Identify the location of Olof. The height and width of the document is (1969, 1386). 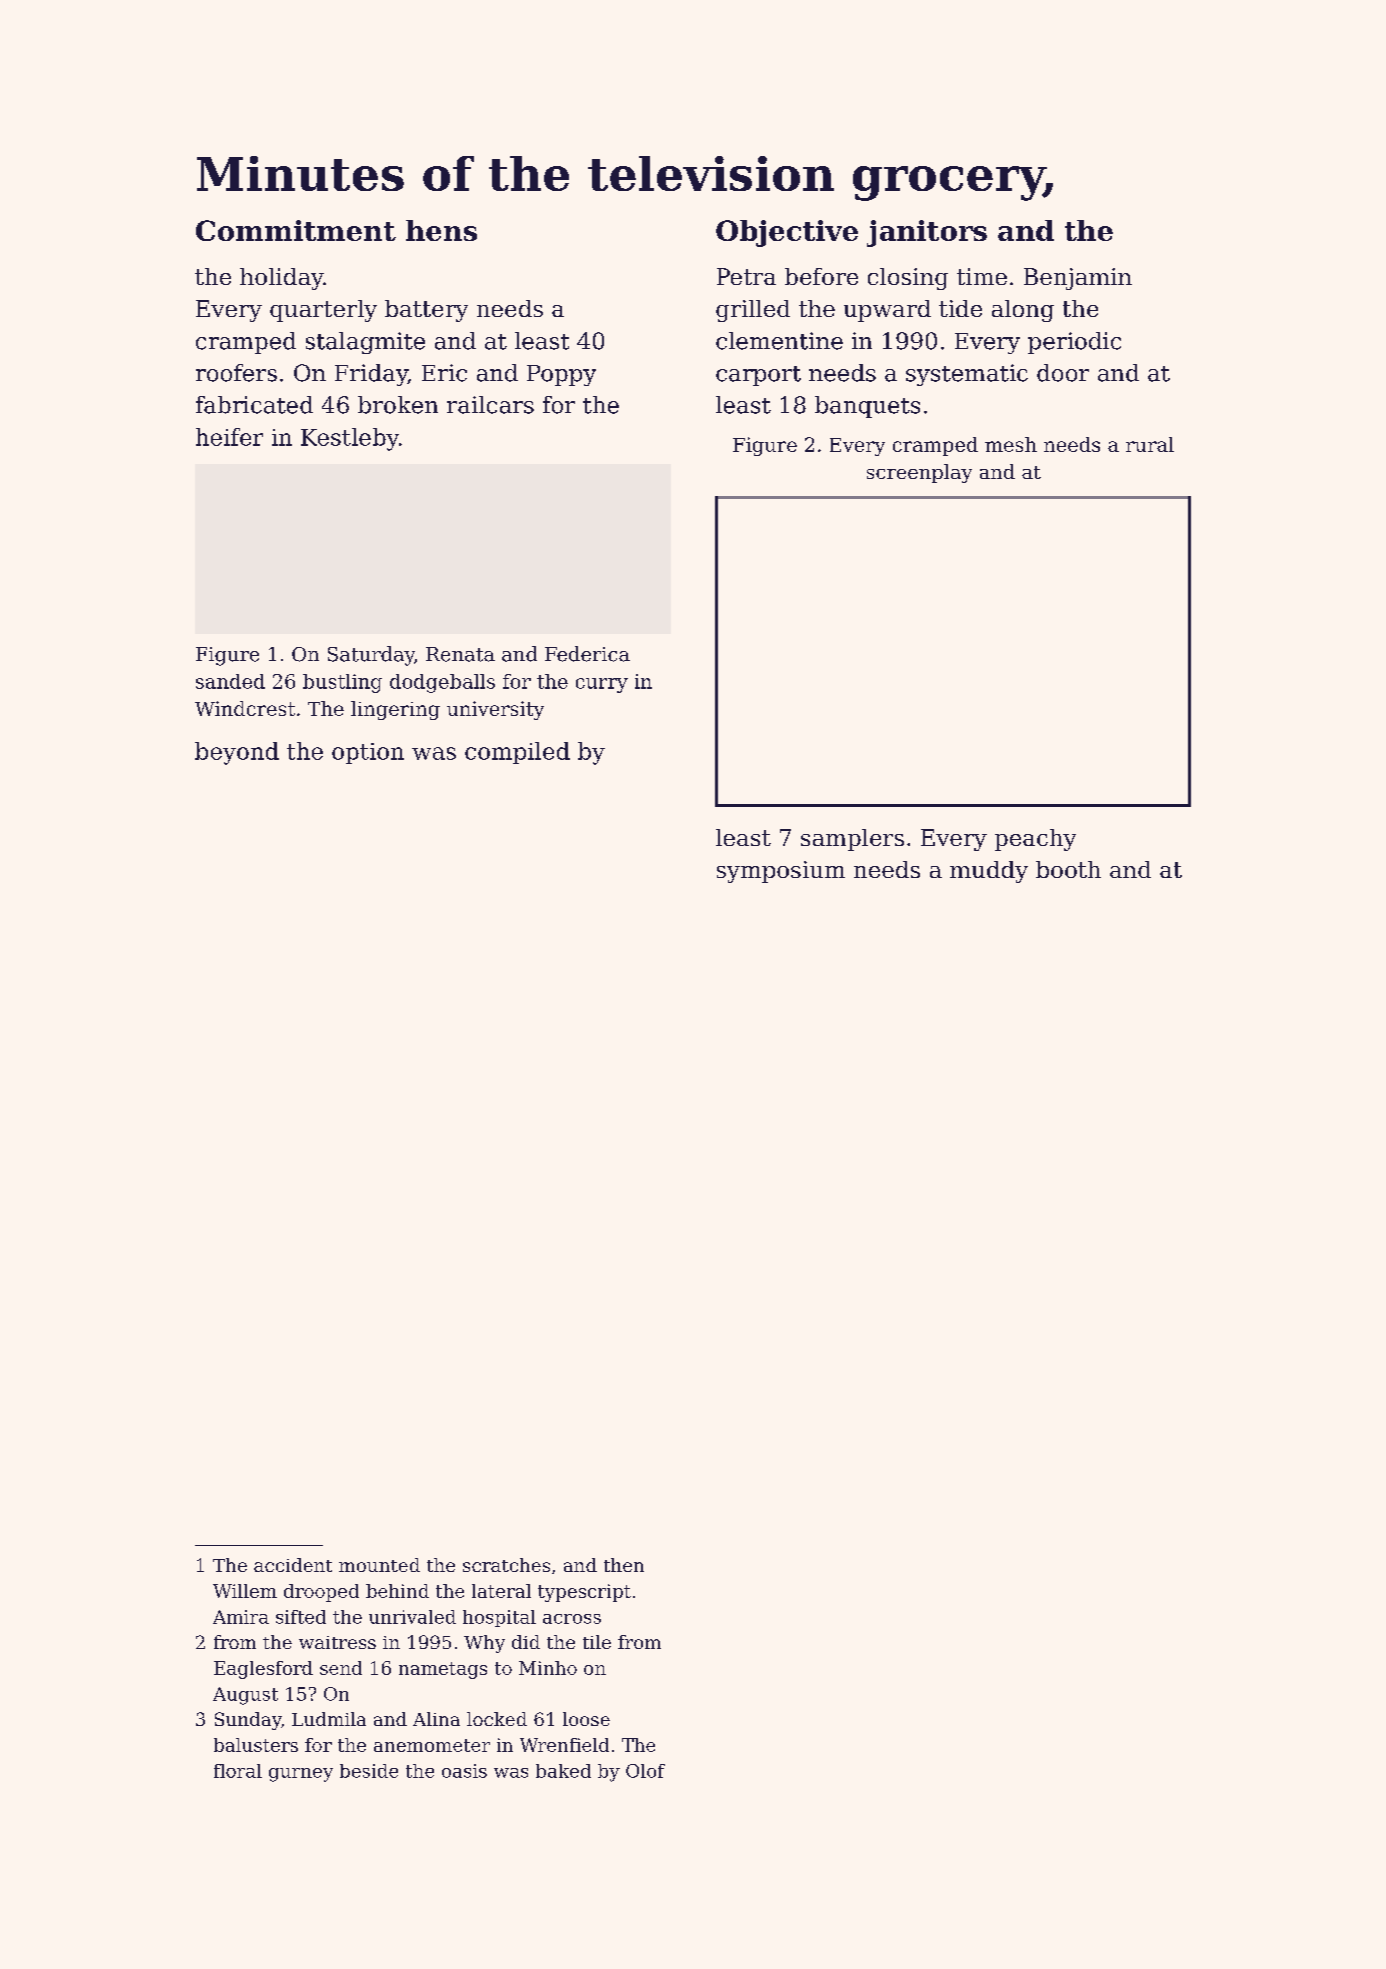
(645, 1771).
